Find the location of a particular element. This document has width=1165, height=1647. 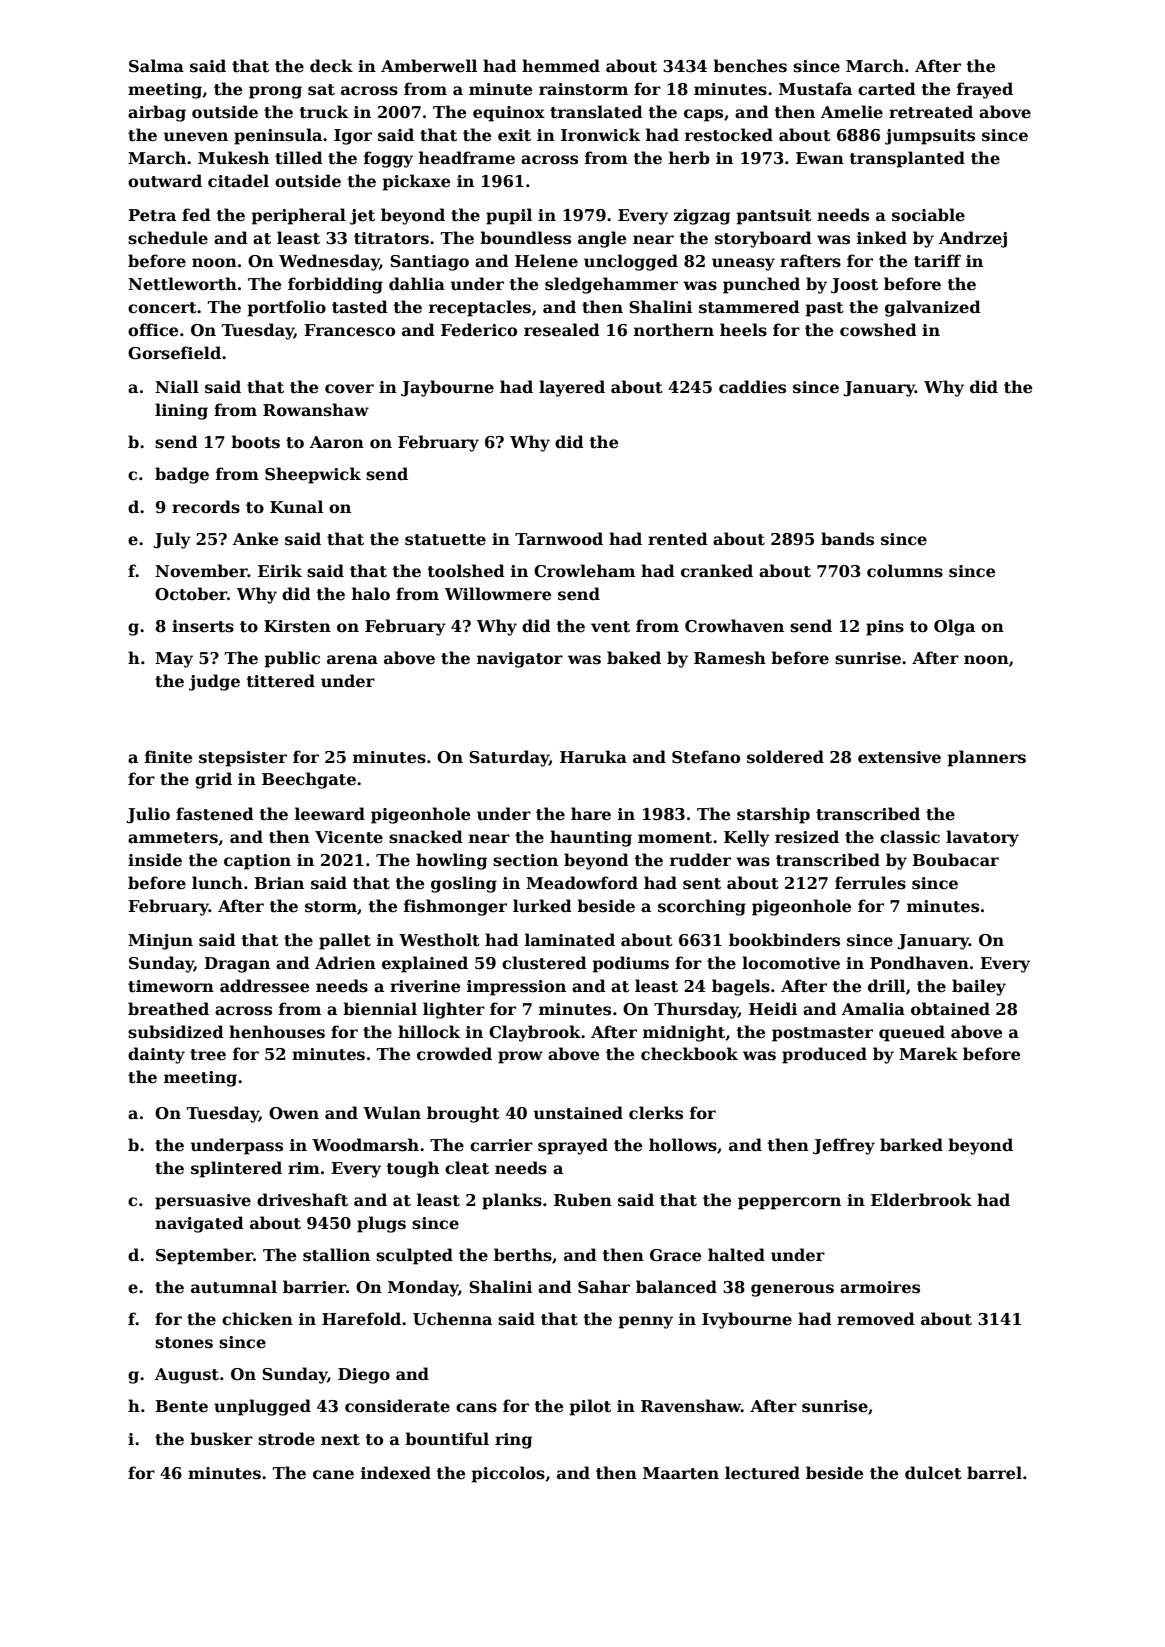

unclogged is located at coordinates (631, 262).
